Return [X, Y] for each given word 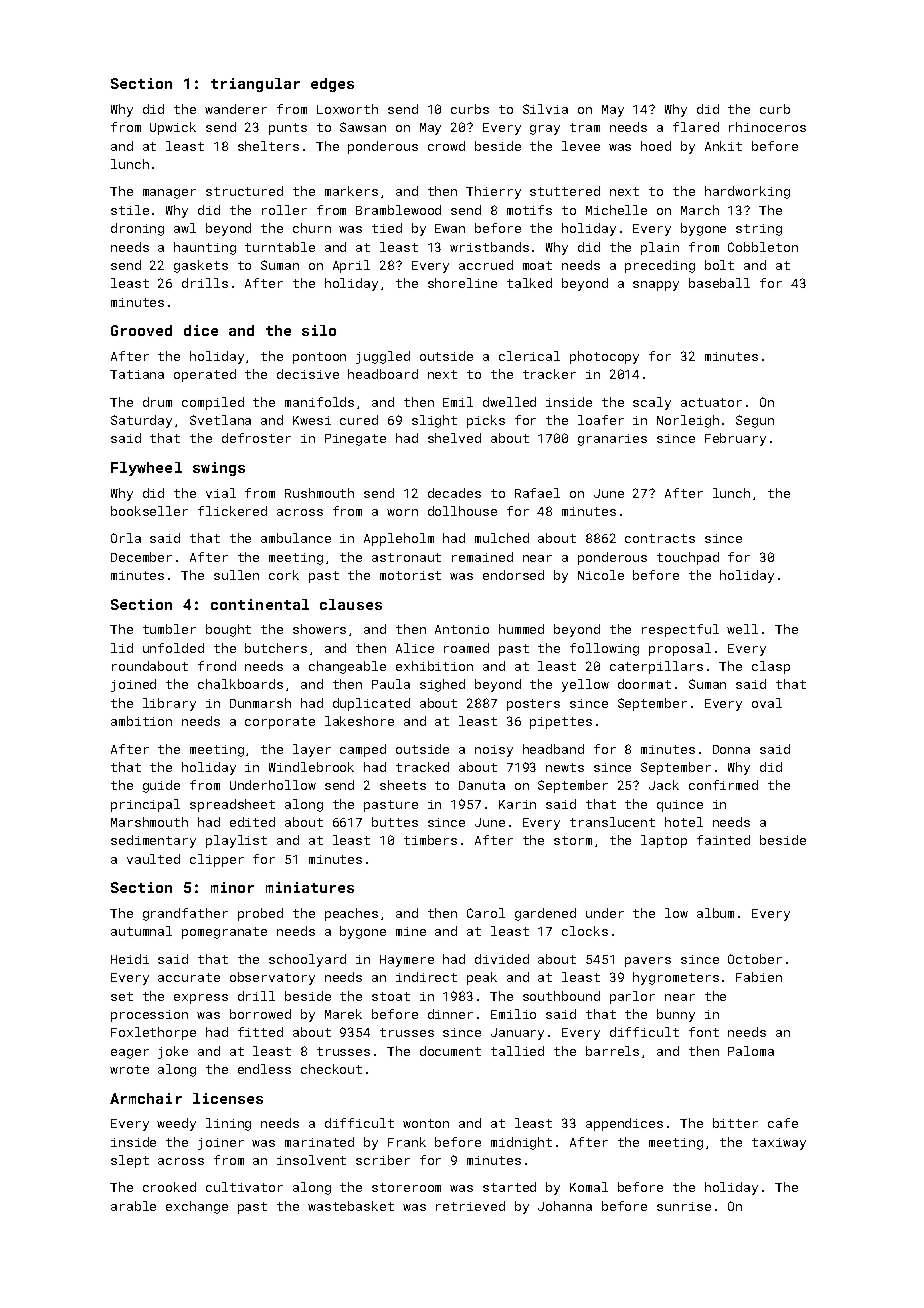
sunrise [684, 1206]
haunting [205, 248]
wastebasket [351, 1206]
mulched [502, 538]
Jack [664, 785]
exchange [197, 1207]
